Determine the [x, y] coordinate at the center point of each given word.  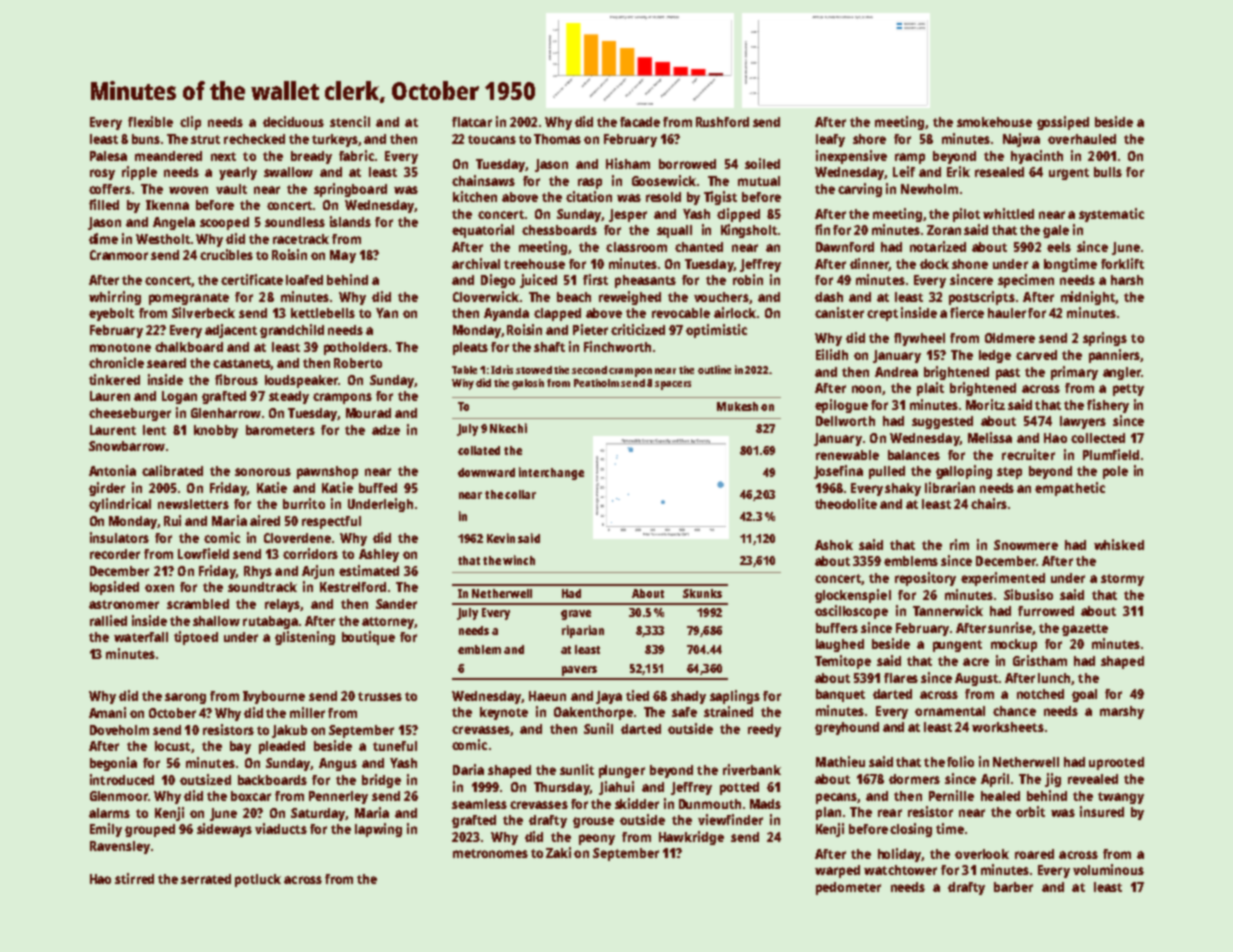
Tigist [720, 198]
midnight [1088, 298]
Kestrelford [353, 587]
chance [1014, 711]
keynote [504, 713]
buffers [837, 628]
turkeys [335, 140]
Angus [338, 764]
